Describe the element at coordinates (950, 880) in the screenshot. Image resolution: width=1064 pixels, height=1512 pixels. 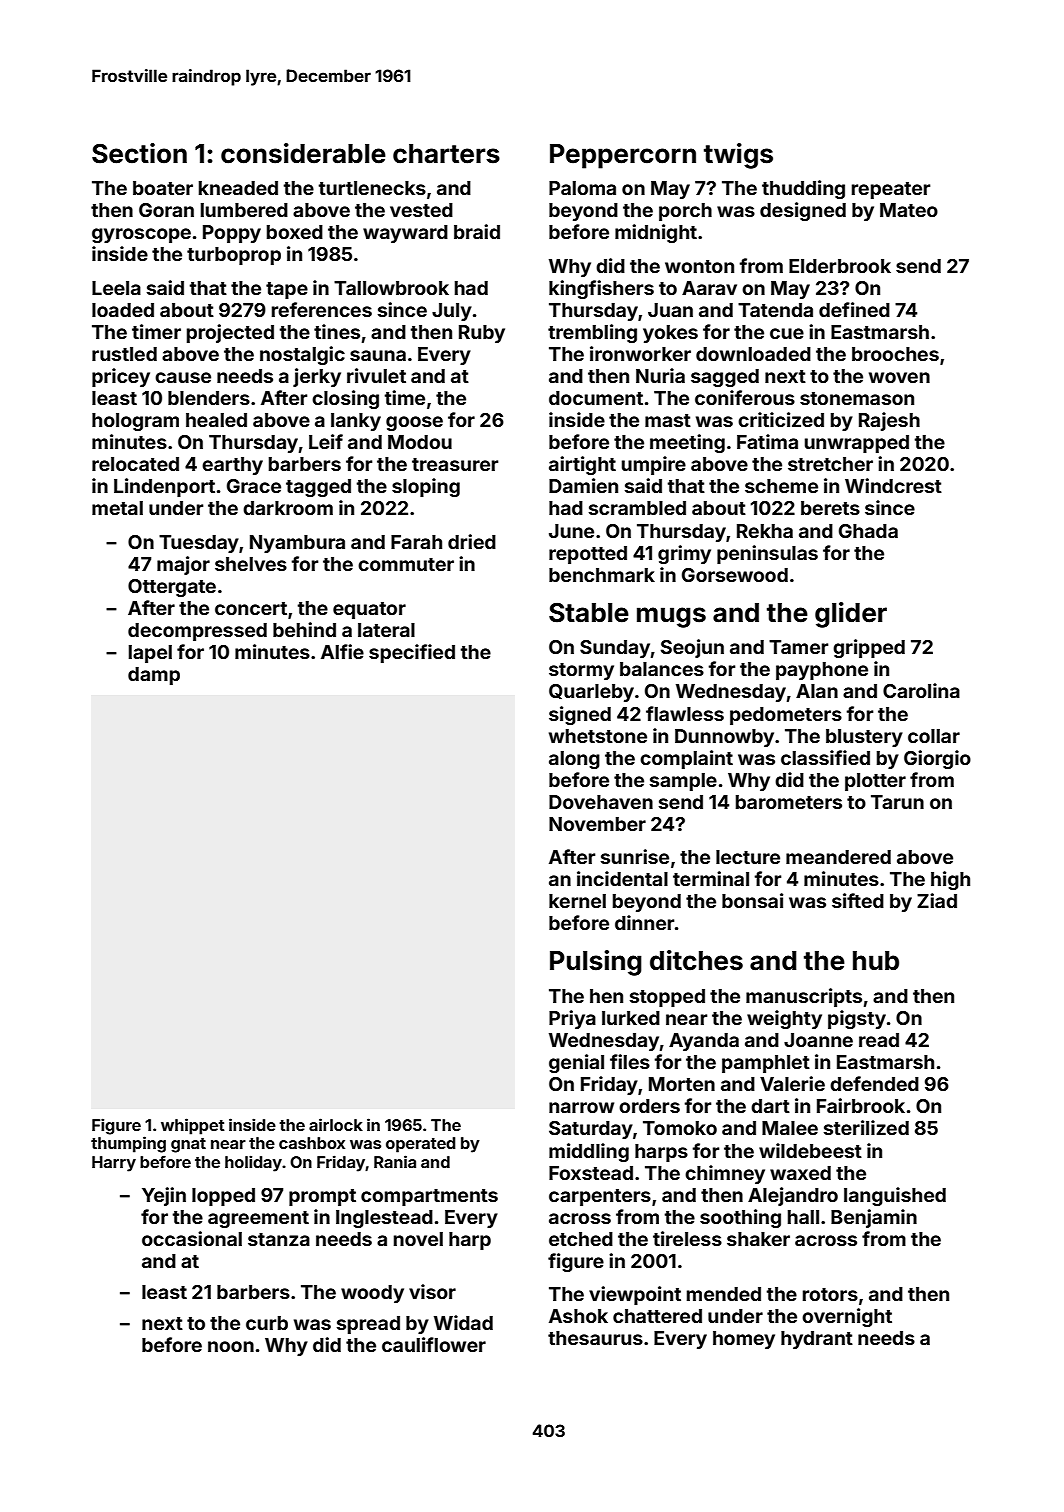
I see `high` at that location.
